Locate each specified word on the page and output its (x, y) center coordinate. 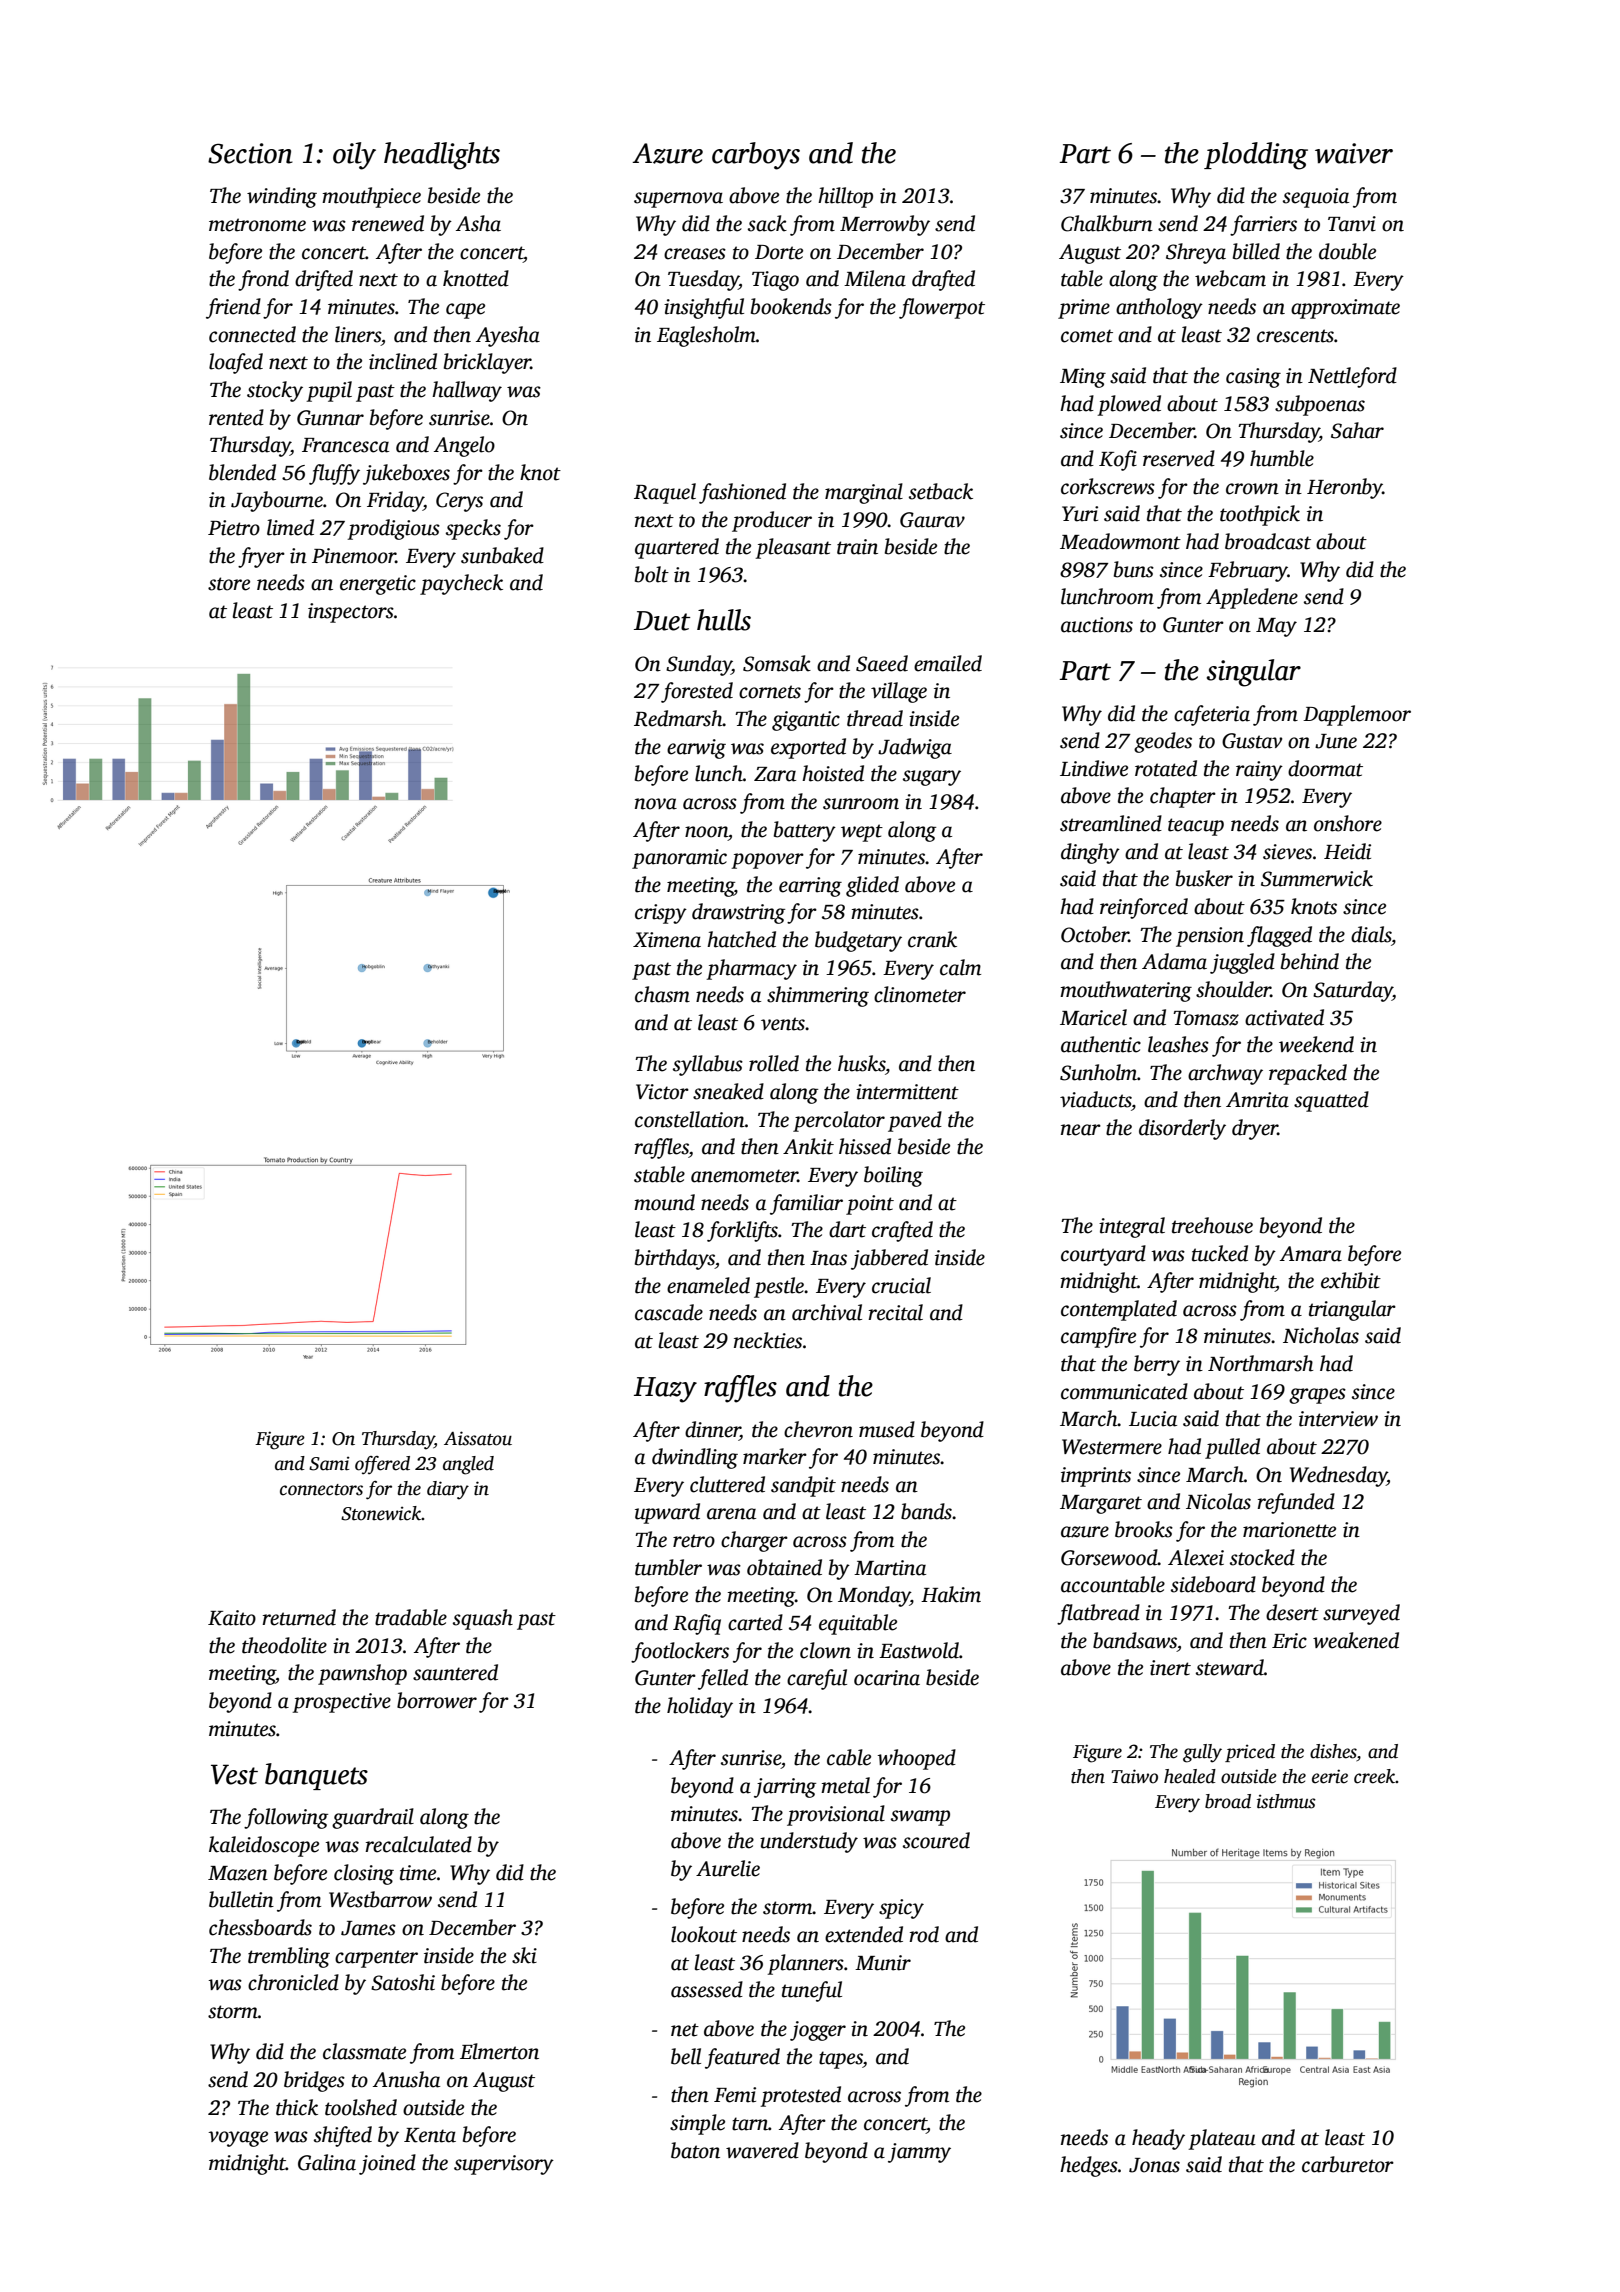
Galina (327, 2162)
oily (354, 156)
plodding (1256, 156)
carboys (756, 156)
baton (695, 2150)
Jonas (1154, 2165)
